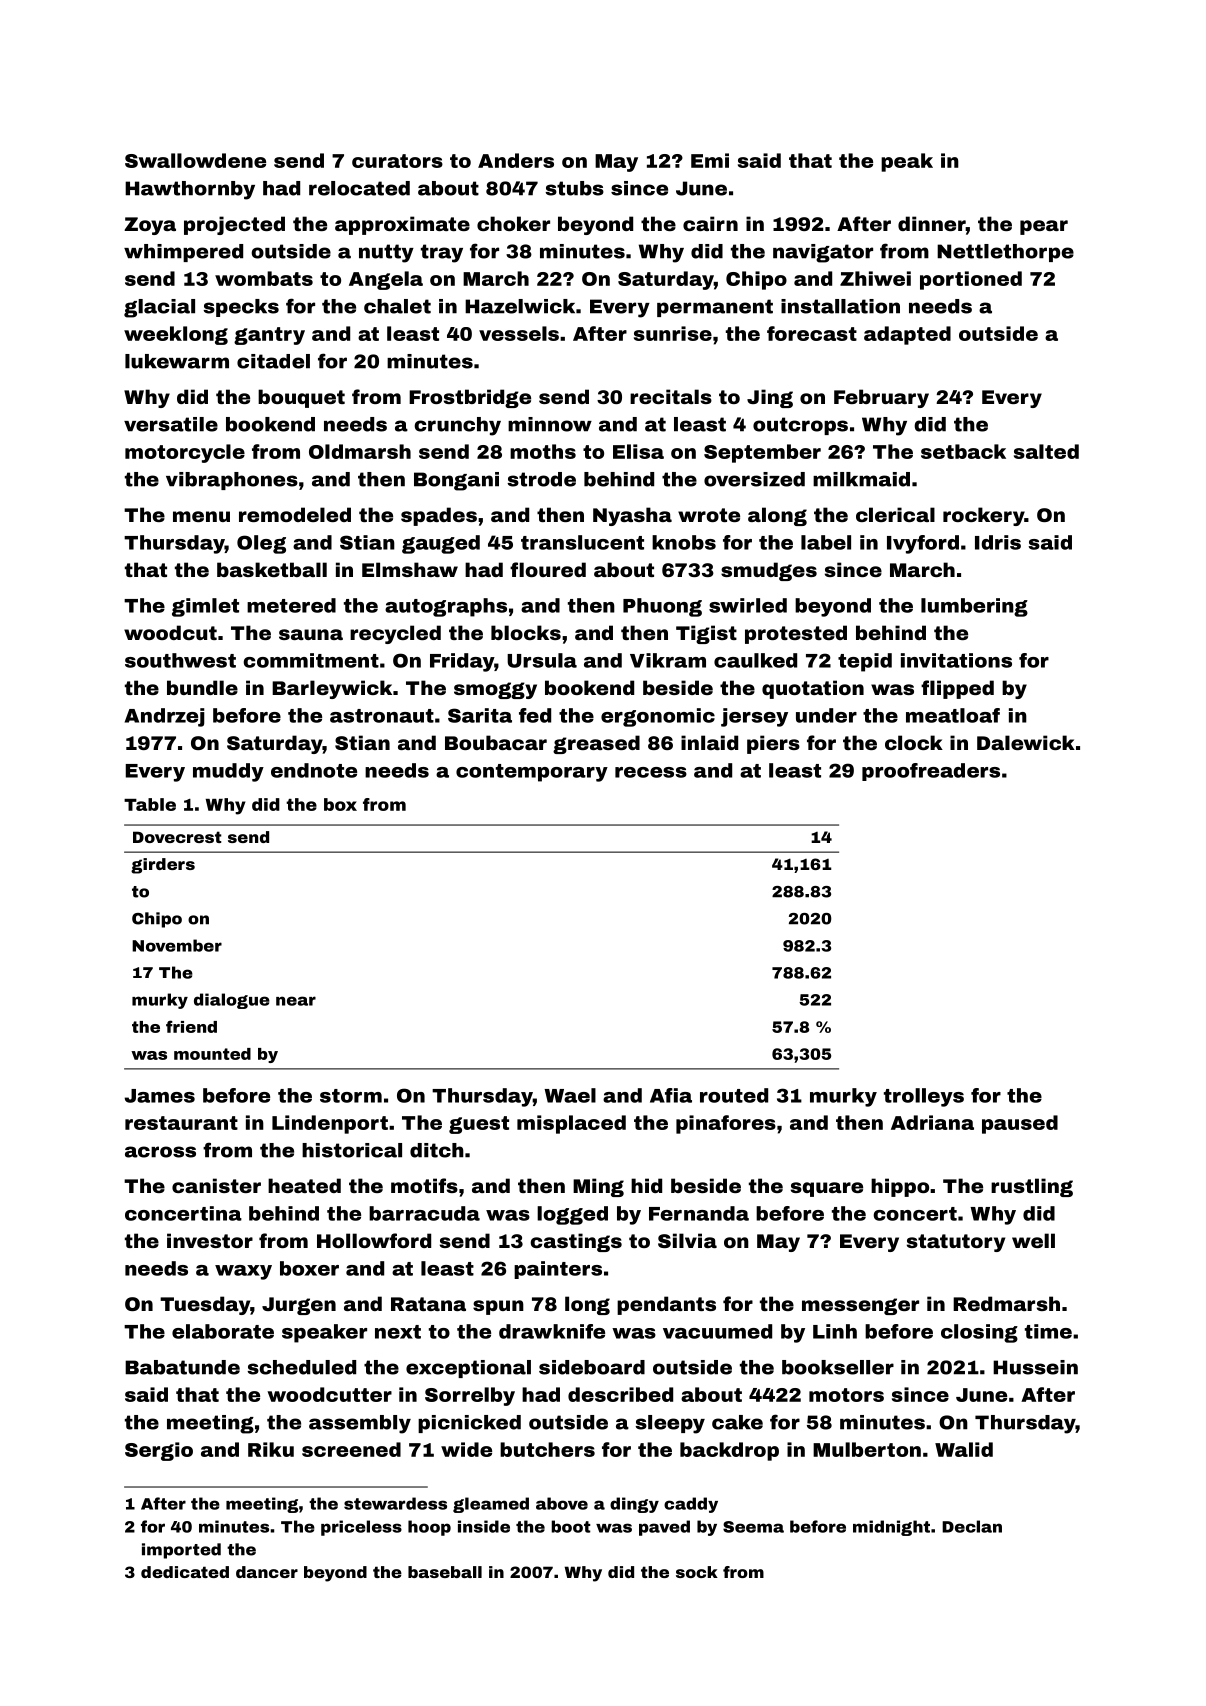 The image size is (1206, 1706). Describe the element at coordinates (972, 1526) in the page. I see `Declan` at that location.
